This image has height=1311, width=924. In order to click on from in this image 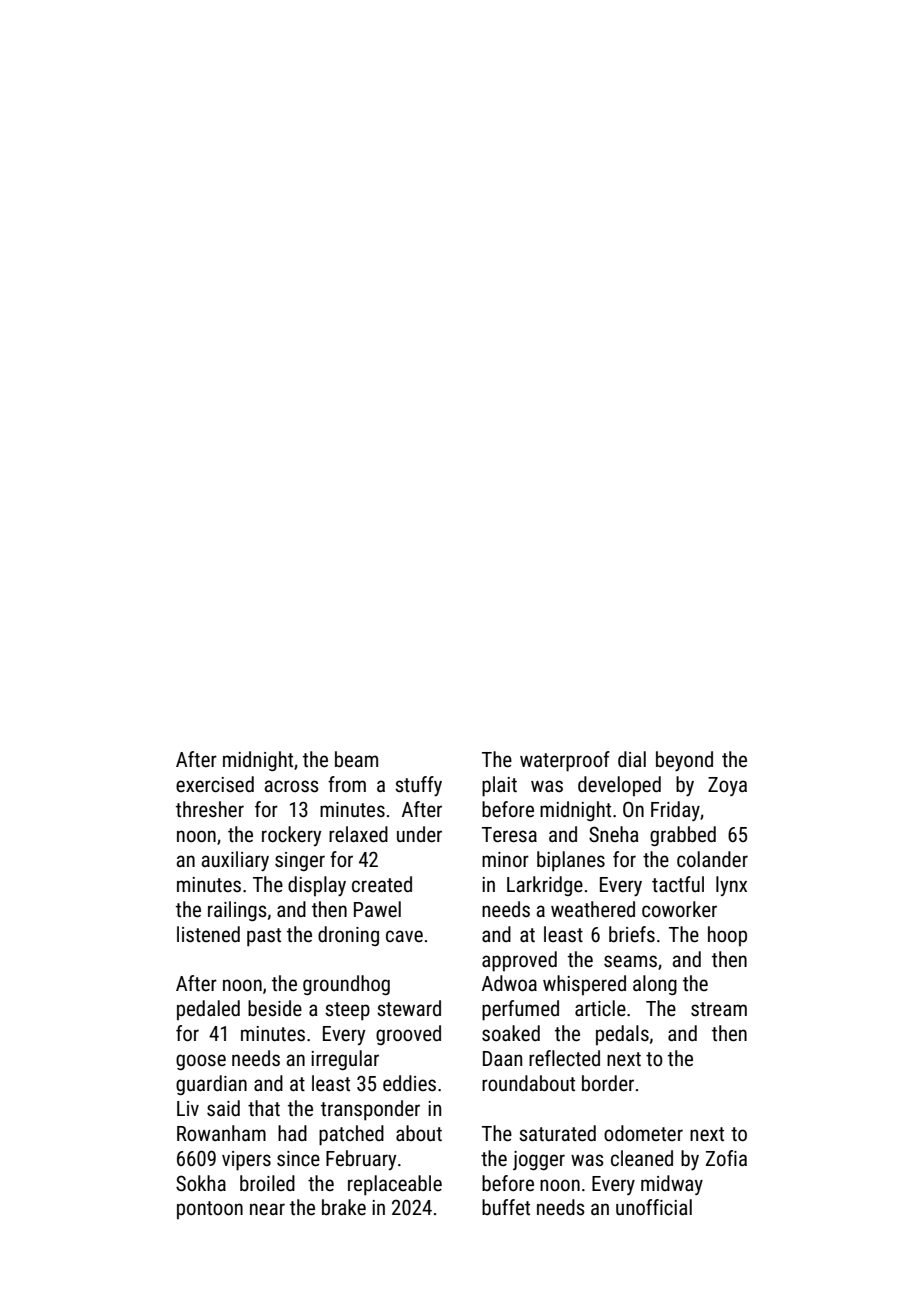, I will do `click(347, 784)`.
